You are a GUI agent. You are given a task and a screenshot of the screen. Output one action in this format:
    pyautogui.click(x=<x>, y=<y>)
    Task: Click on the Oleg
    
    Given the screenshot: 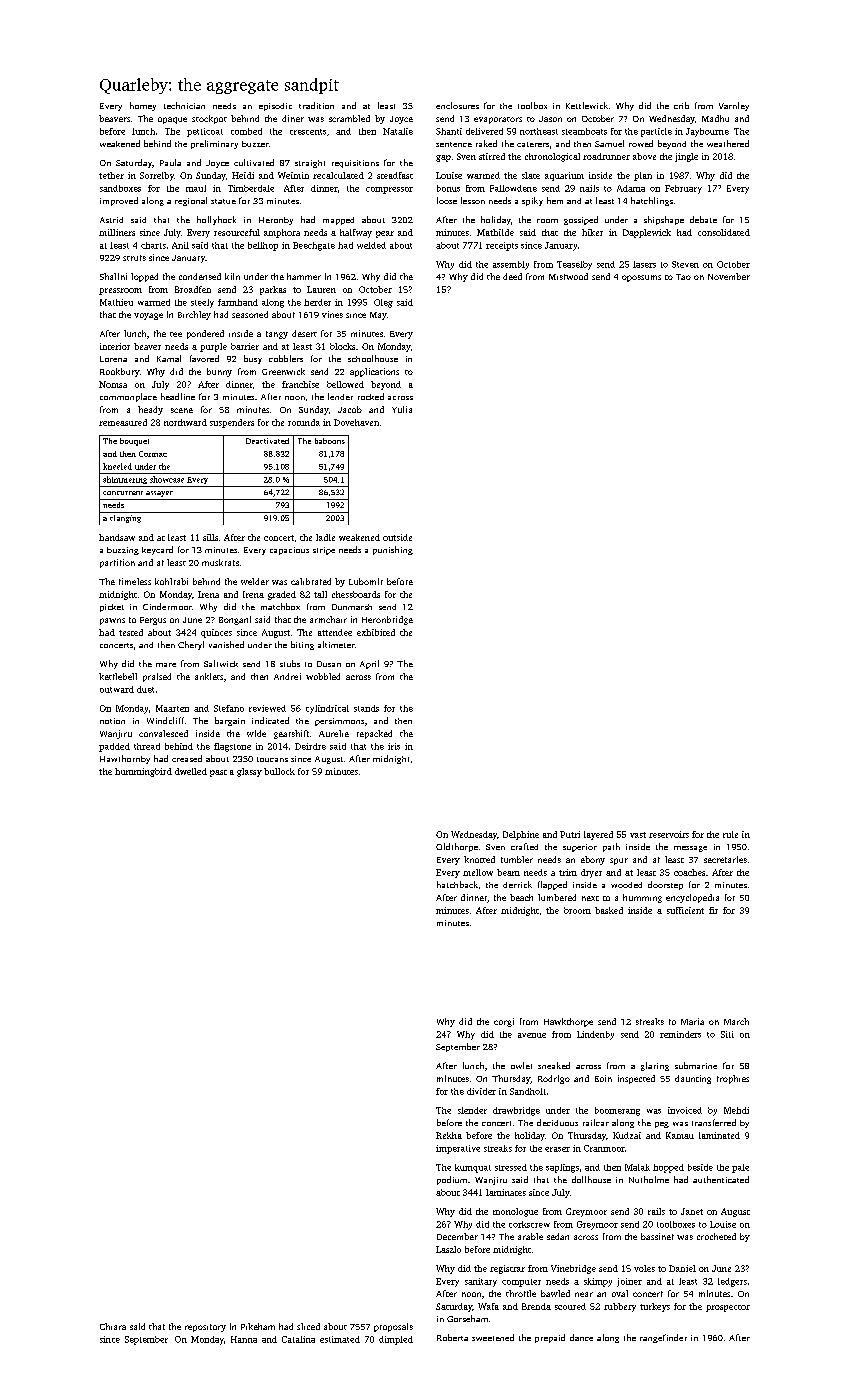 What is the action you would take?
    pyautogui.click(x=383, y=303)
